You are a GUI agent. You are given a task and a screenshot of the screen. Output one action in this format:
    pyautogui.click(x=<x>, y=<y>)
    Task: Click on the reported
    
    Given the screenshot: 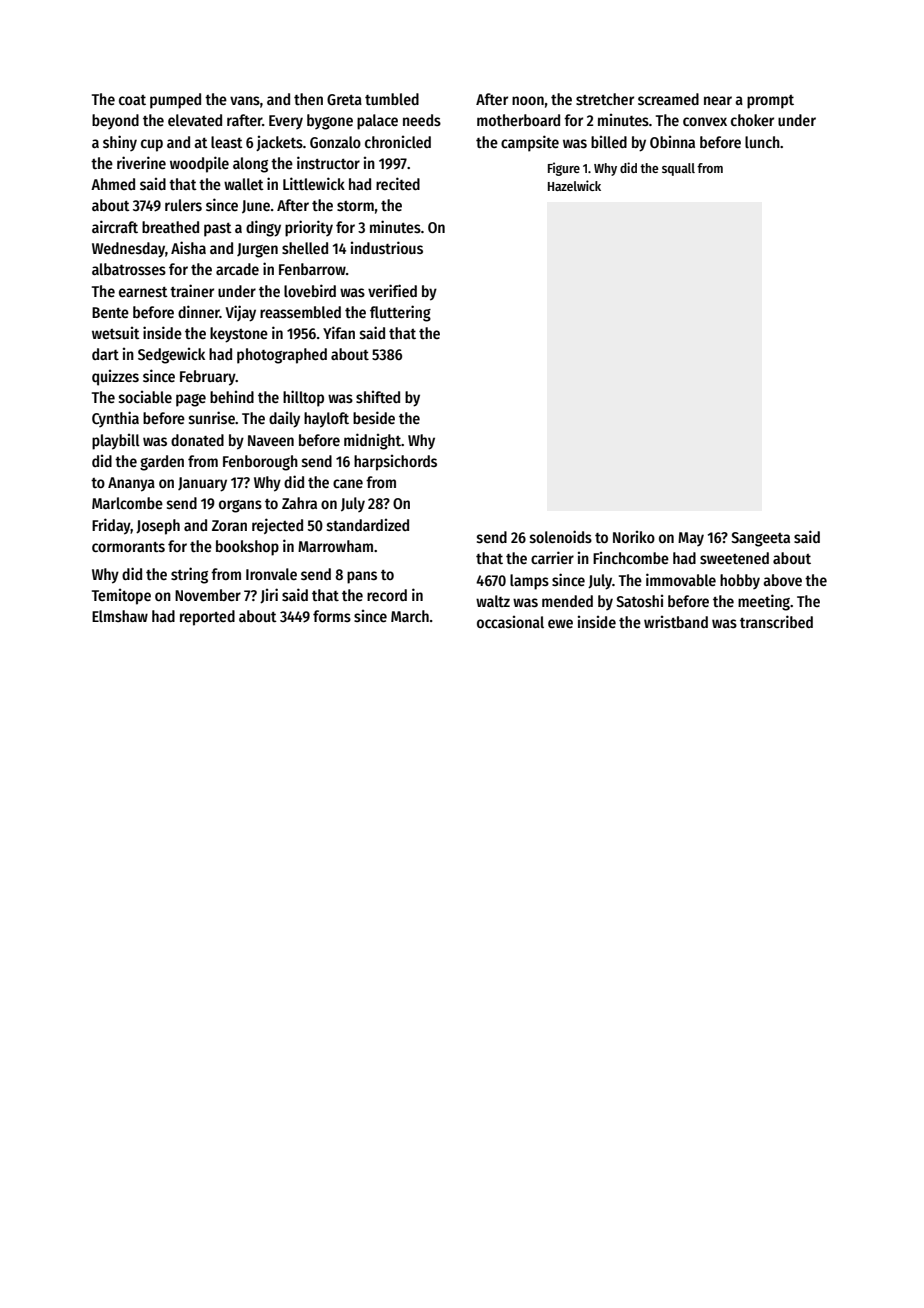 What is the action you would take?
    pyautogui.click(x=207, y=618)
